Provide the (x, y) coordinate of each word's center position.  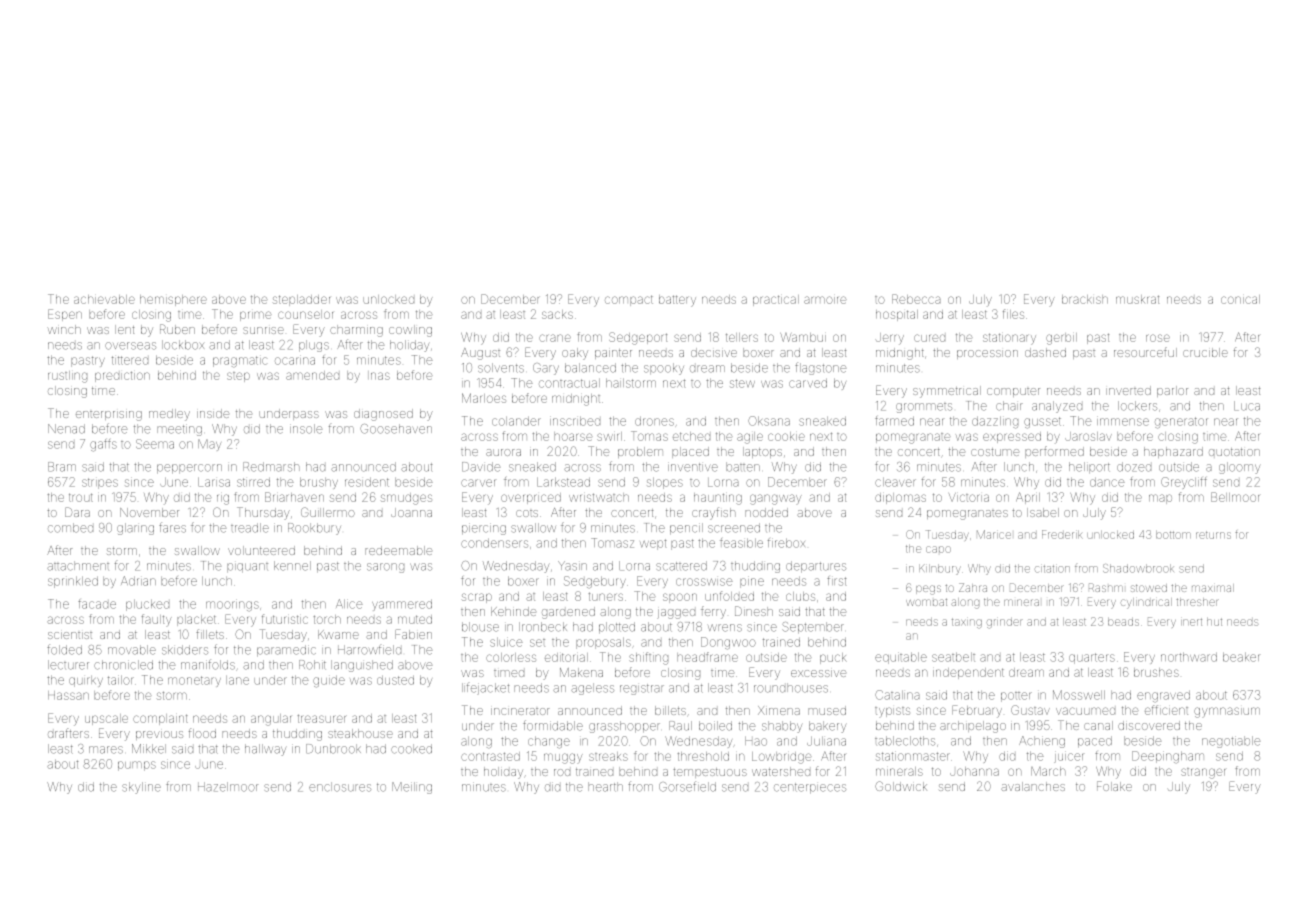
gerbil (1061, 339)
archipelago (973, 727)
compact (629, 300)
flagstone (820, 368)
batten (743, 467)
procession (987, 354)
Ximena (779, 710)
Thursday (263, 513)
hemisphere (173, 300)
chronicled (123, 665)
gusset (1042, 423)
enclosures (340, 787)
